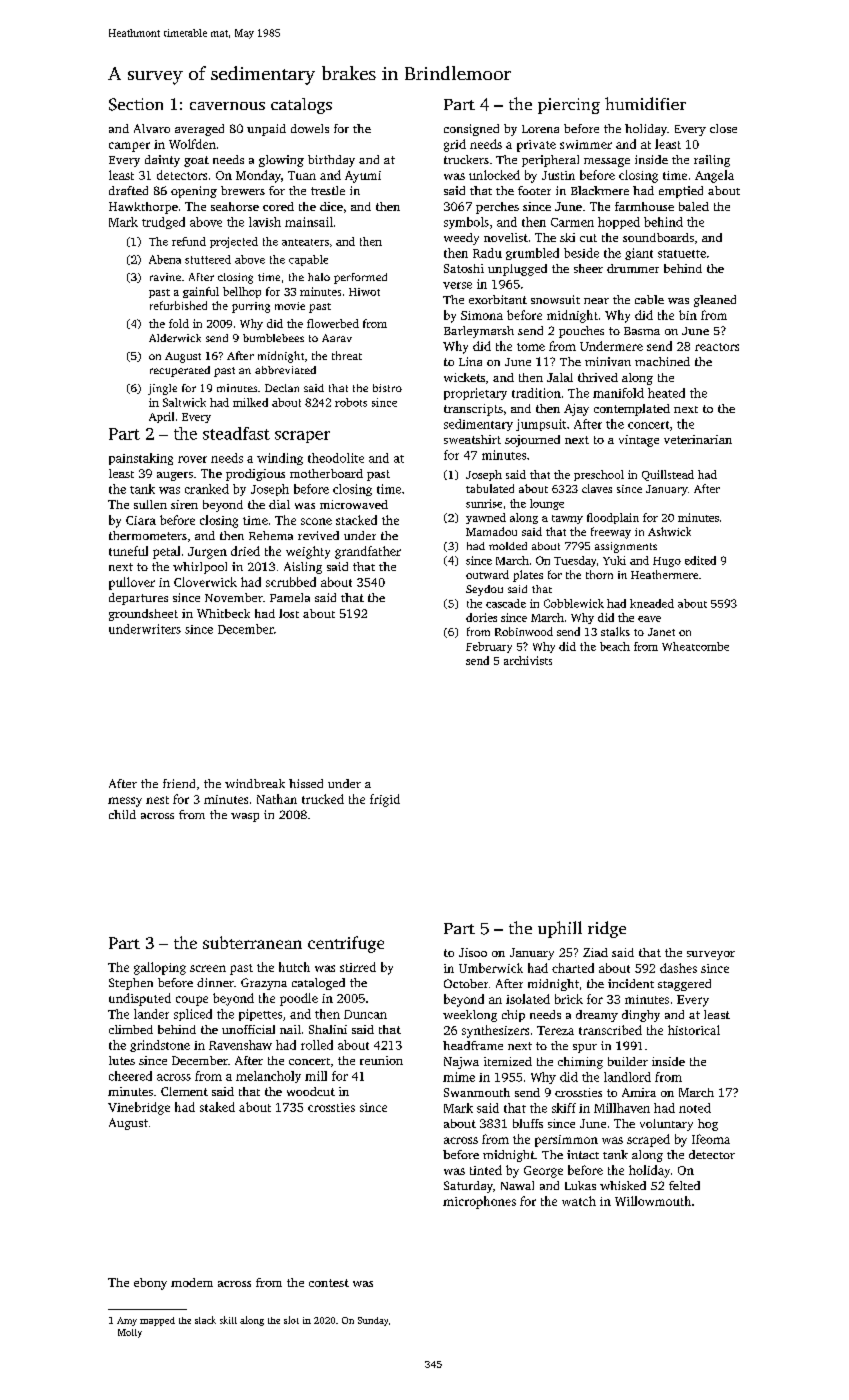 Image resolution: width=849 pixels, height=1400 pixels. Describe the element at coordinates (240, 1045) in the page. I see `Ravenshaw` at that location.
